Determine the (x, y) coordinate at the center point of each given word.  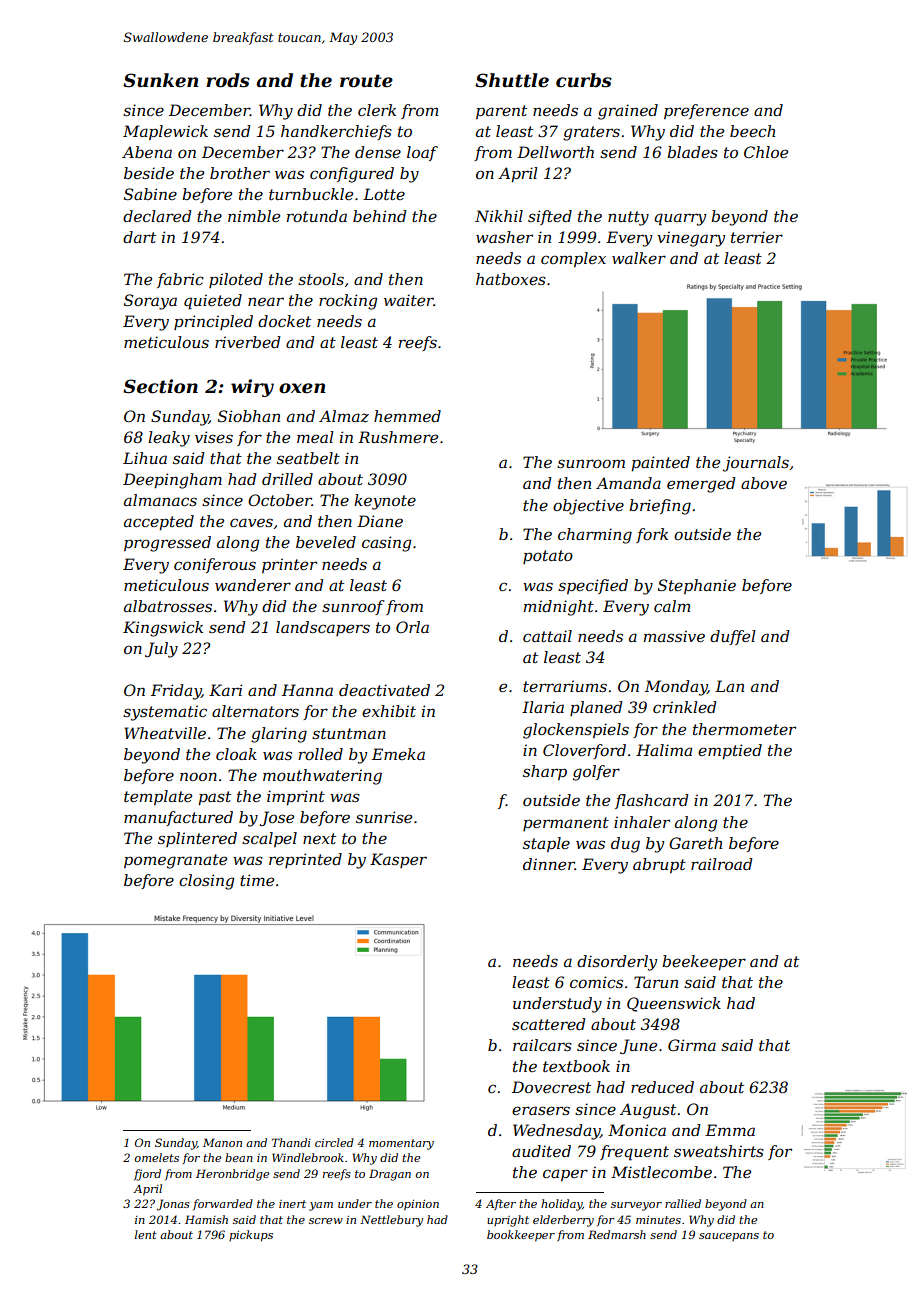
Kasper (398, 860)
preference (706, 111)
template (158, 797)
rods (228, 80)
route (366, 81)
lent (146, 1234)
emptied (730, 751)
